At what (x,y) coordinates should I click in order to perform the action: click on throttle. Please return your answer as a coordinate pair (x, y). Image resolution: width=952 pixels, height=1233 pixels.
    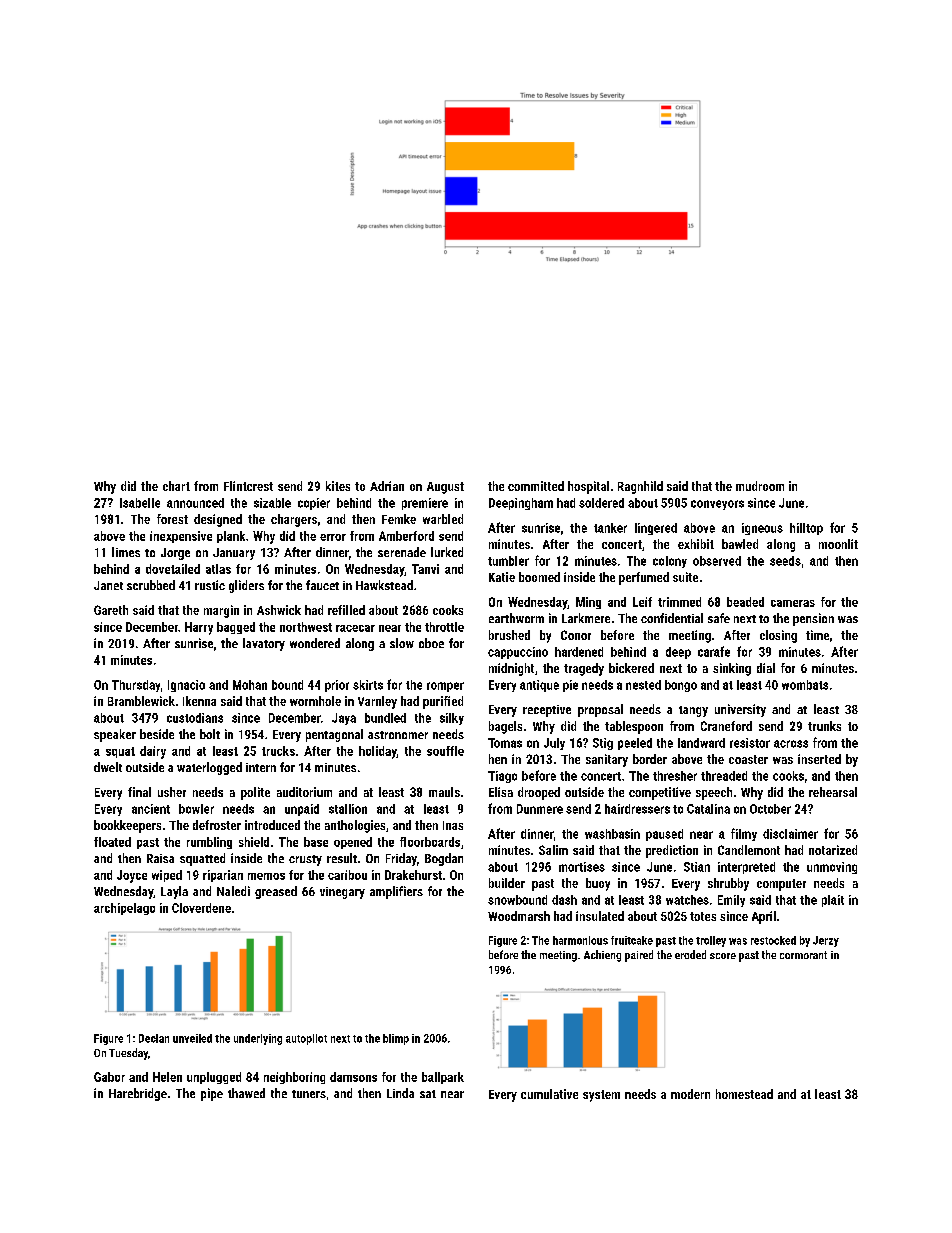
    Looking at the image, I should click on (444, 627).
